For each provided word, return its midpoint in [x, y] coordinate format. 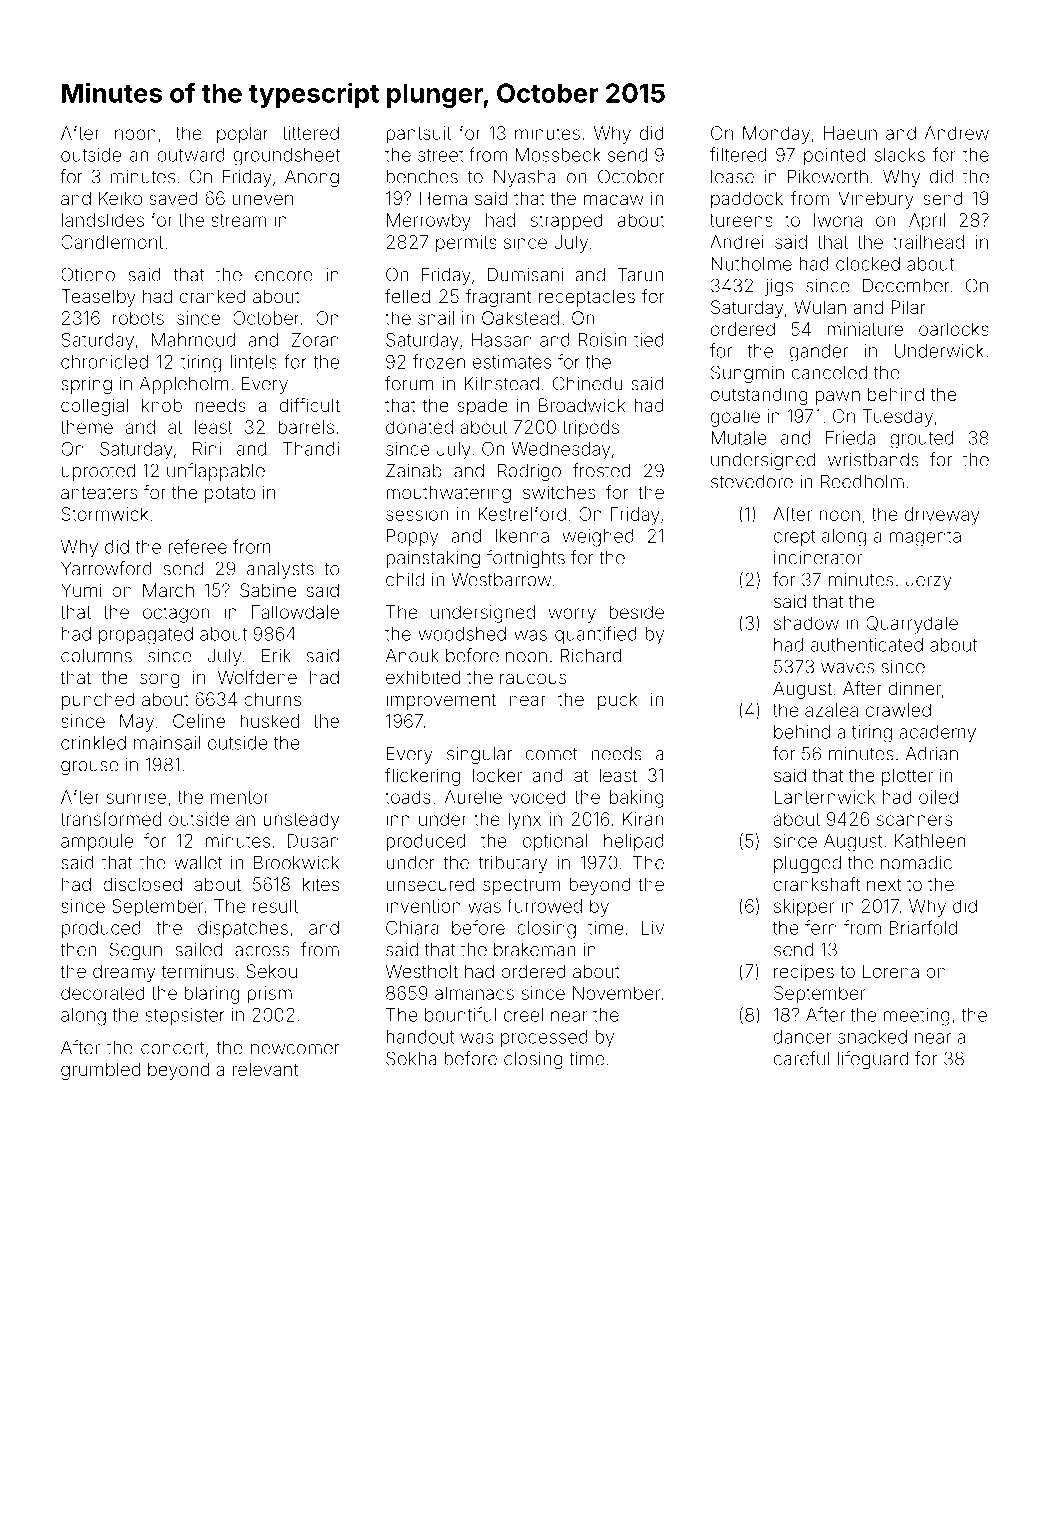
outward [191, 155]
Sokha [411, 1058]
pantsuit [418, 135]
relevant [265, 1069]
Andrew [957, 133]
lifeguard [872, 1060]
